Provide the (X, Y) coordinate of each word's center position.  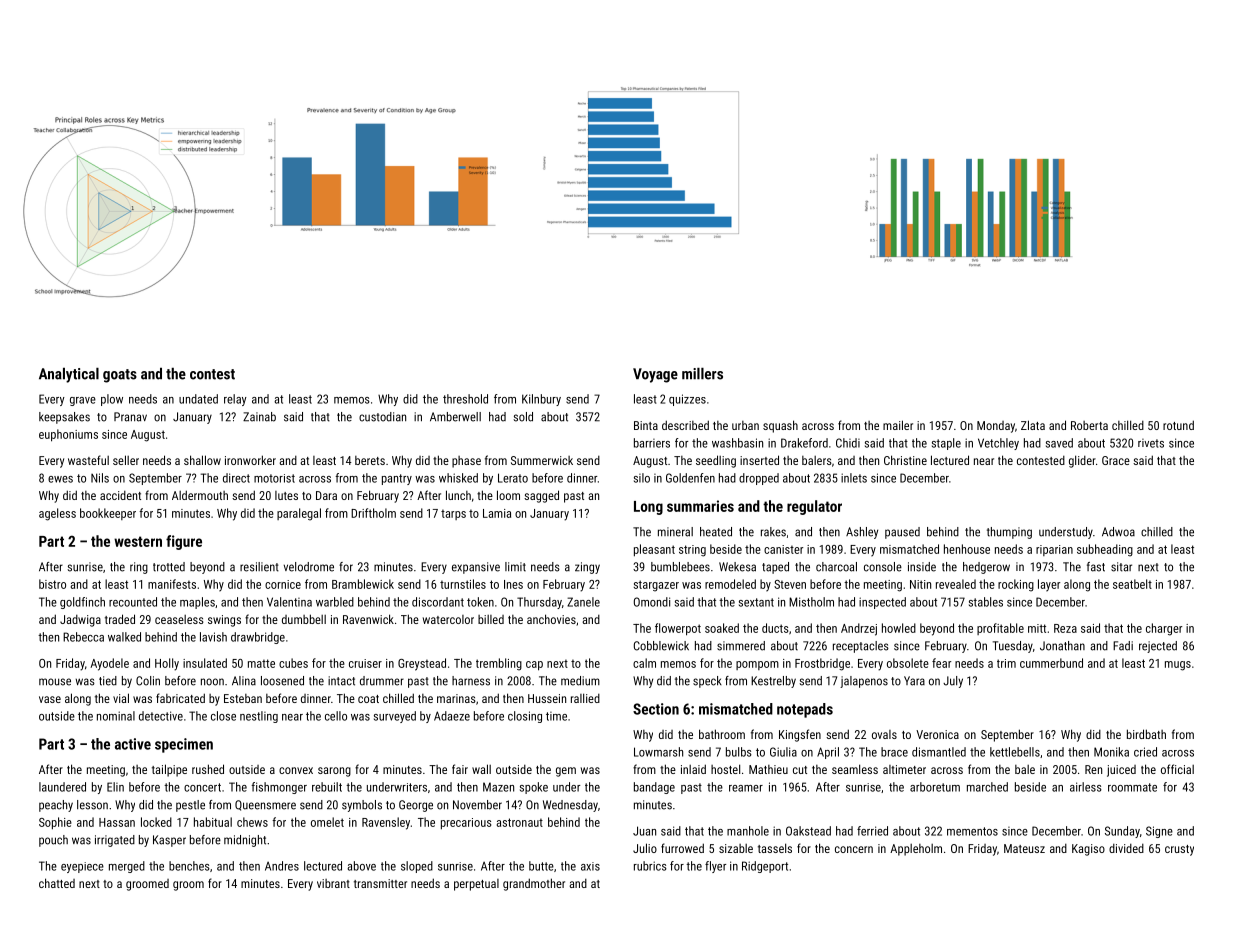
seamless (855, 769)
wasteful (88, 460)
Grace (1116, 460)
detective (161, 716)
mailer (898, 425)
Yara (914, 681)
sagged (541, 496)
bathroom (722, 734)
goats (120, 376)
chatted (57, 883)
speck (707, 682)
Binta (646, 425)
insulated (205, 663)
